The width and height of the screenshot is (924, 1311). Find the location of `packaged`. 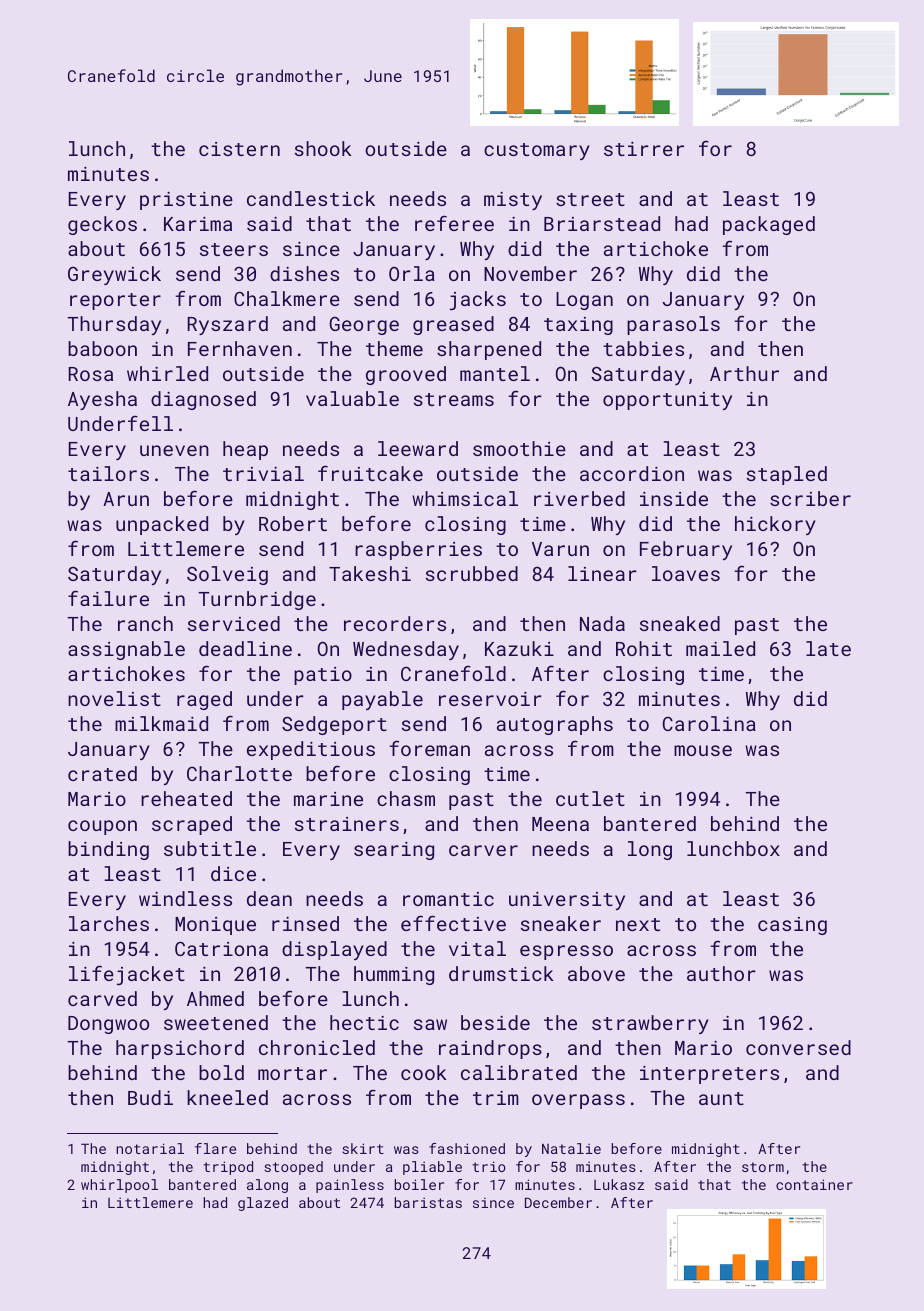

packaged is located at coordinates (769, 225).
